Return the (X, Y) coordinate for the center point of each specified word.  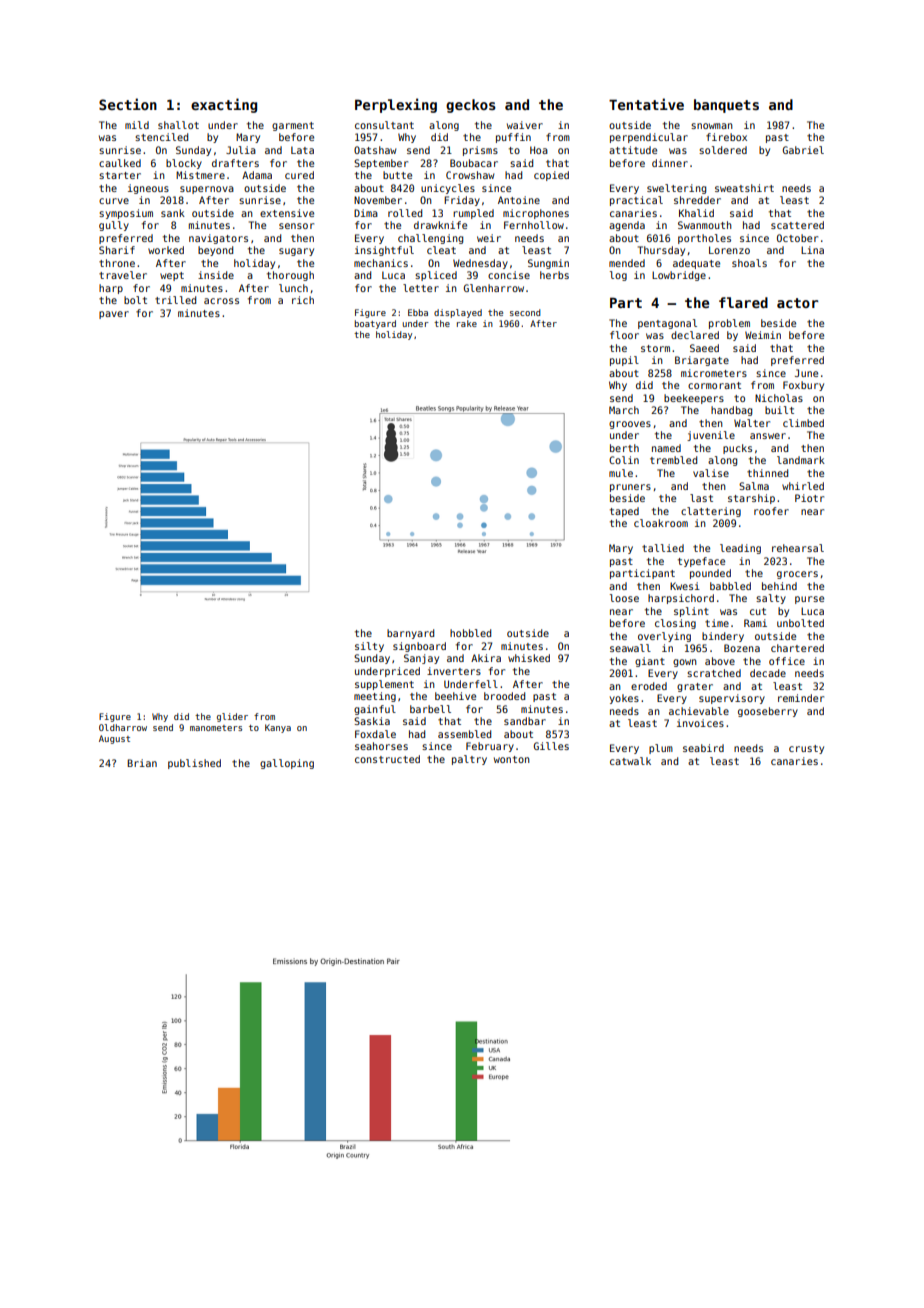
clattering (711, 512)
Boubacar (474, 163)
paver (114, 315)
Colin (624, 460)
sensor (296, 226)
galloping (287, 764)
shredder (697, 200)
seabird (703, 748)
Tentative (646, 104)
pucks (737, 449)
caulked (120, 163)
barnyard (410, 634)
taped (624, 512)
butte (397, 175)
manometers (216, 728)
